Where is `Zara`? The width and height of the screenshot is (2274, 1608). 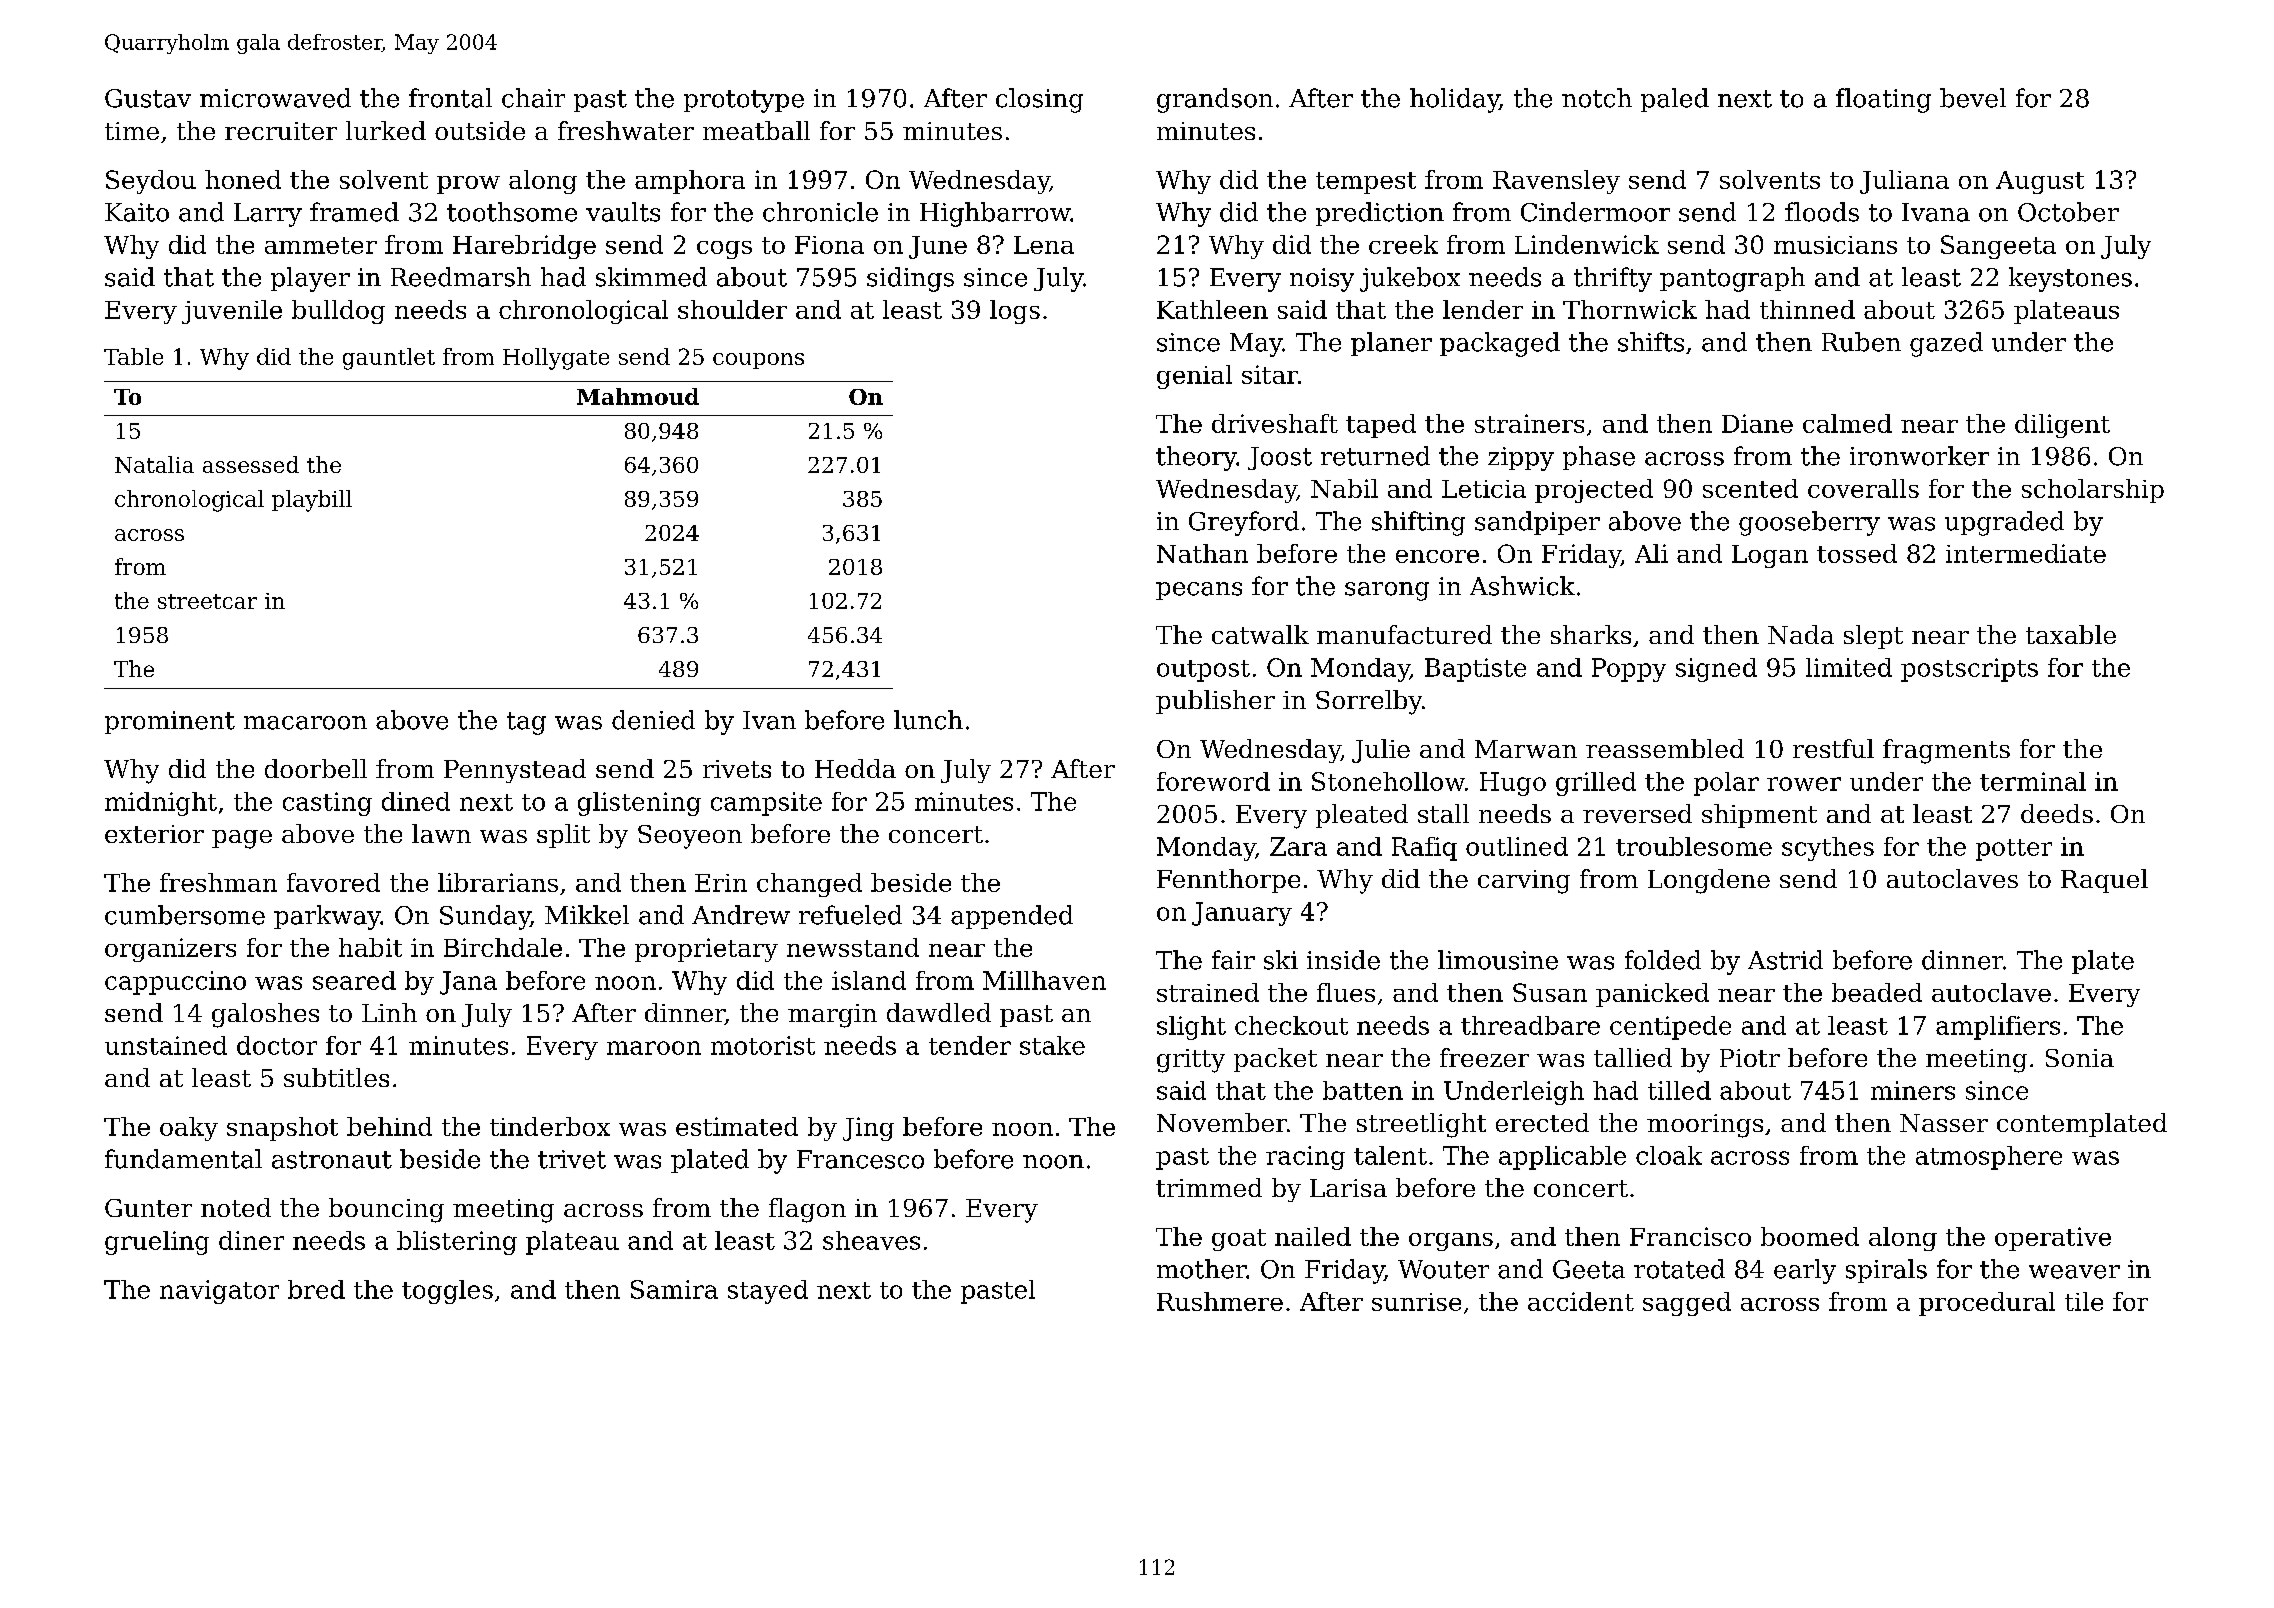 Zara is located at coordinates (1298, 846).
